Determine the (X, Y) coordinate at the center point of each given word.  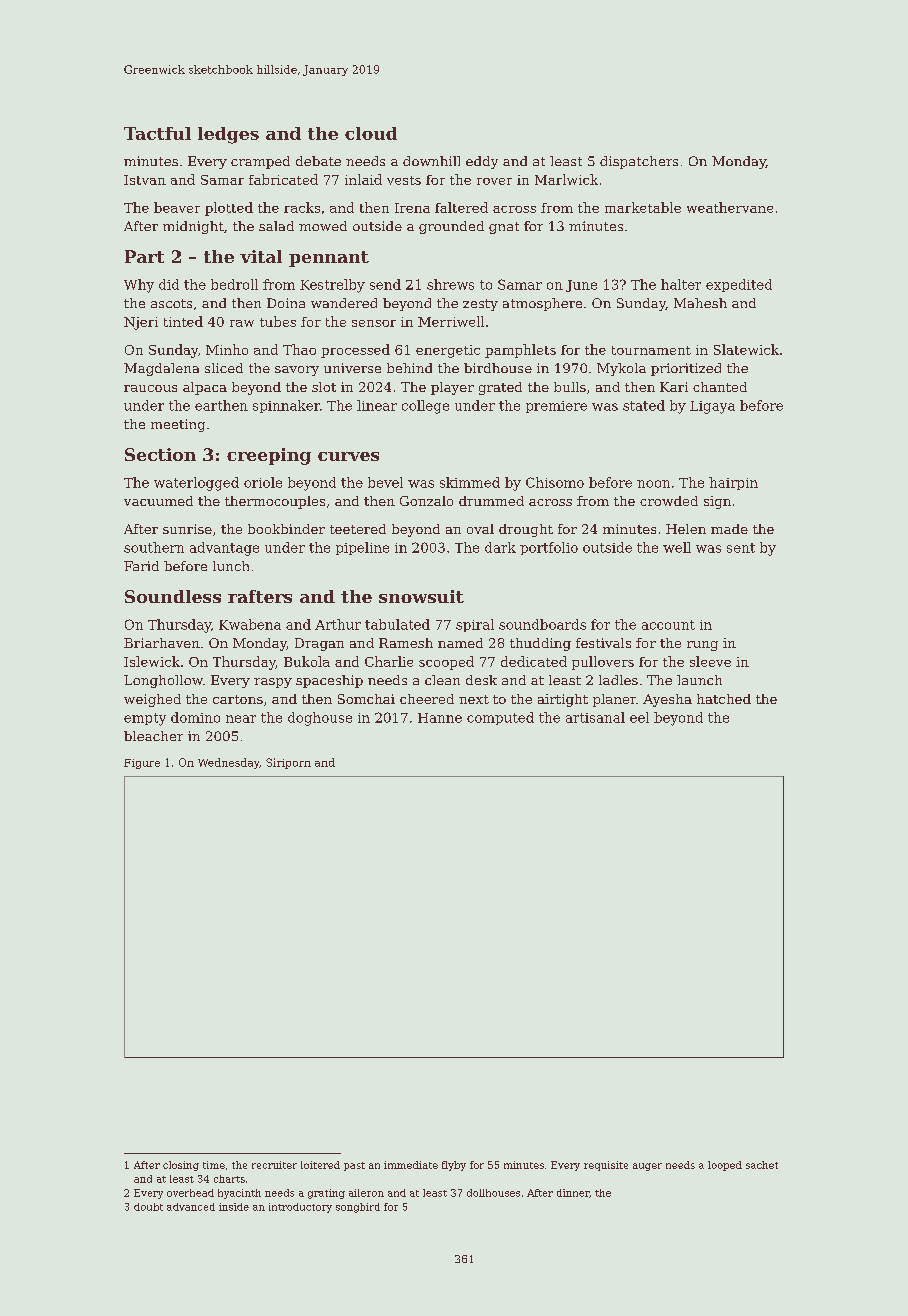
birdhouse (498, 368)
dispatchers (639, 162)
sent (741, 548)
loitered (320, 1165)
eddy (482, 162)
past (354, 1166)
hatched (724, 699)
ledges (228, 135)
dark (500, 547)
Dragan (319, 644)
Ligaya (712, 407)
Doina (286, 303)
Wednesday (228, 763)
